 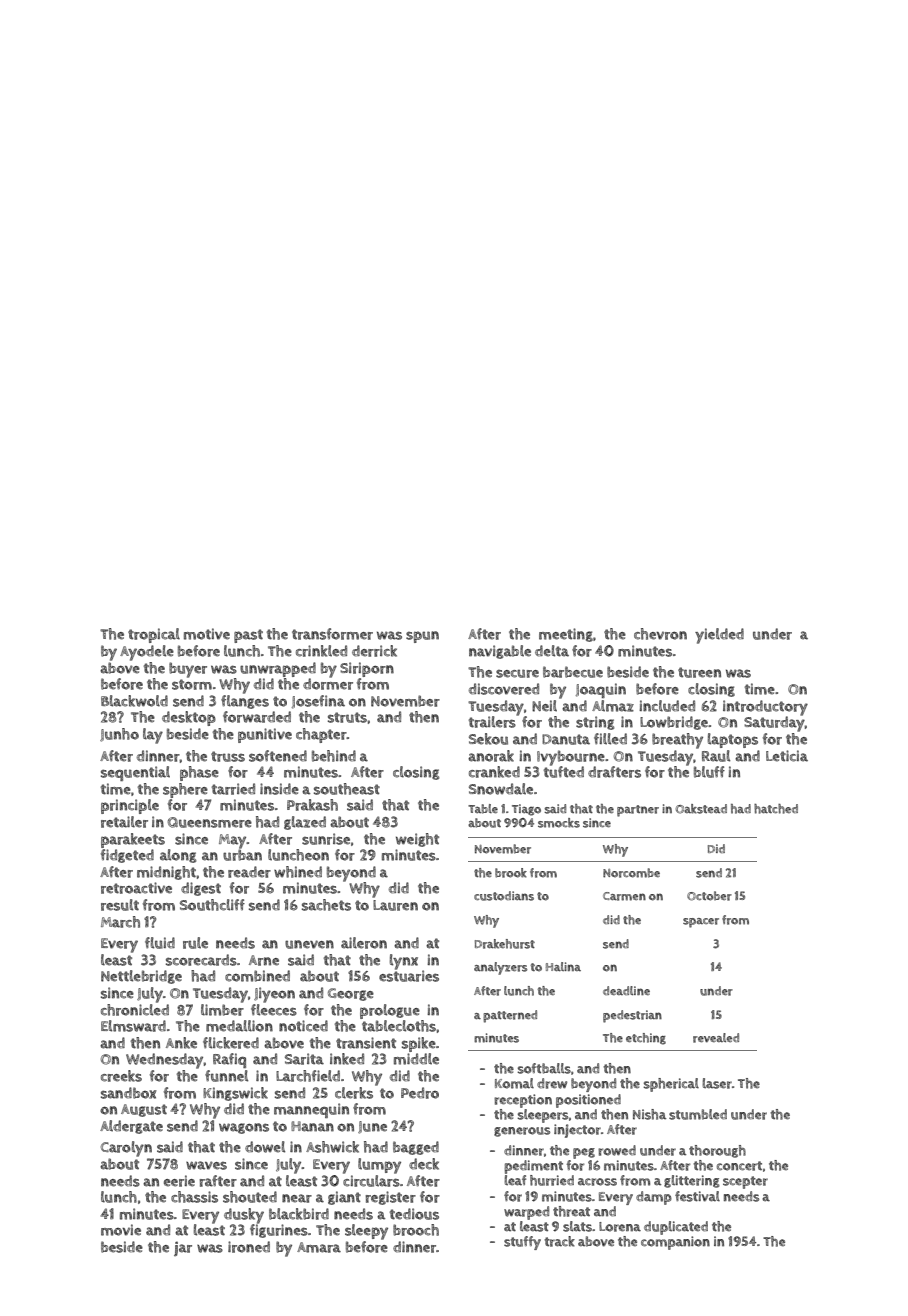 I want to click on Carmen, so click(x=624, y=896).
